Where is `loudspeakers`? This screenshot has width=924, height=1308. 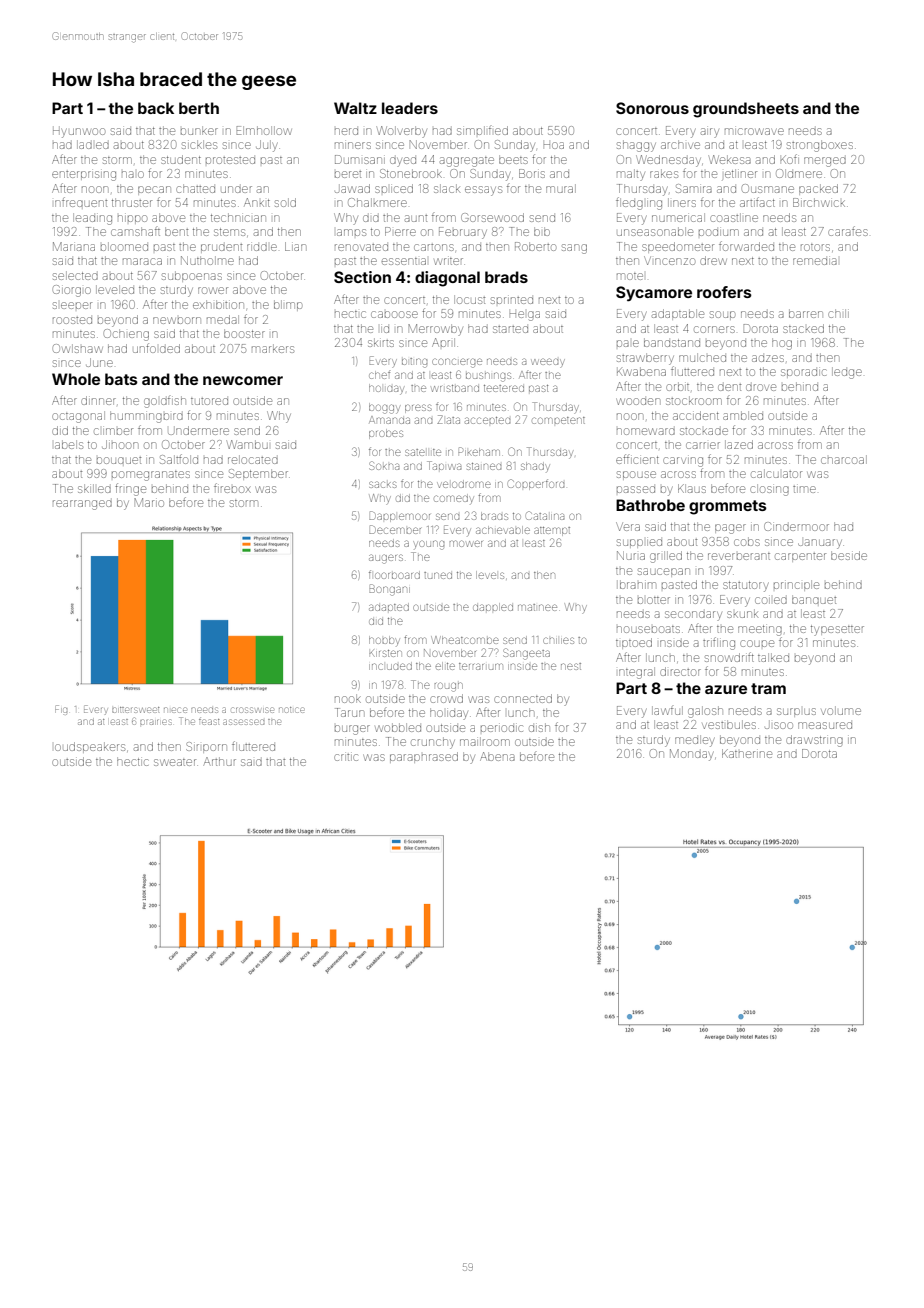
loudspeakers is located at coordinates (90, 747).
